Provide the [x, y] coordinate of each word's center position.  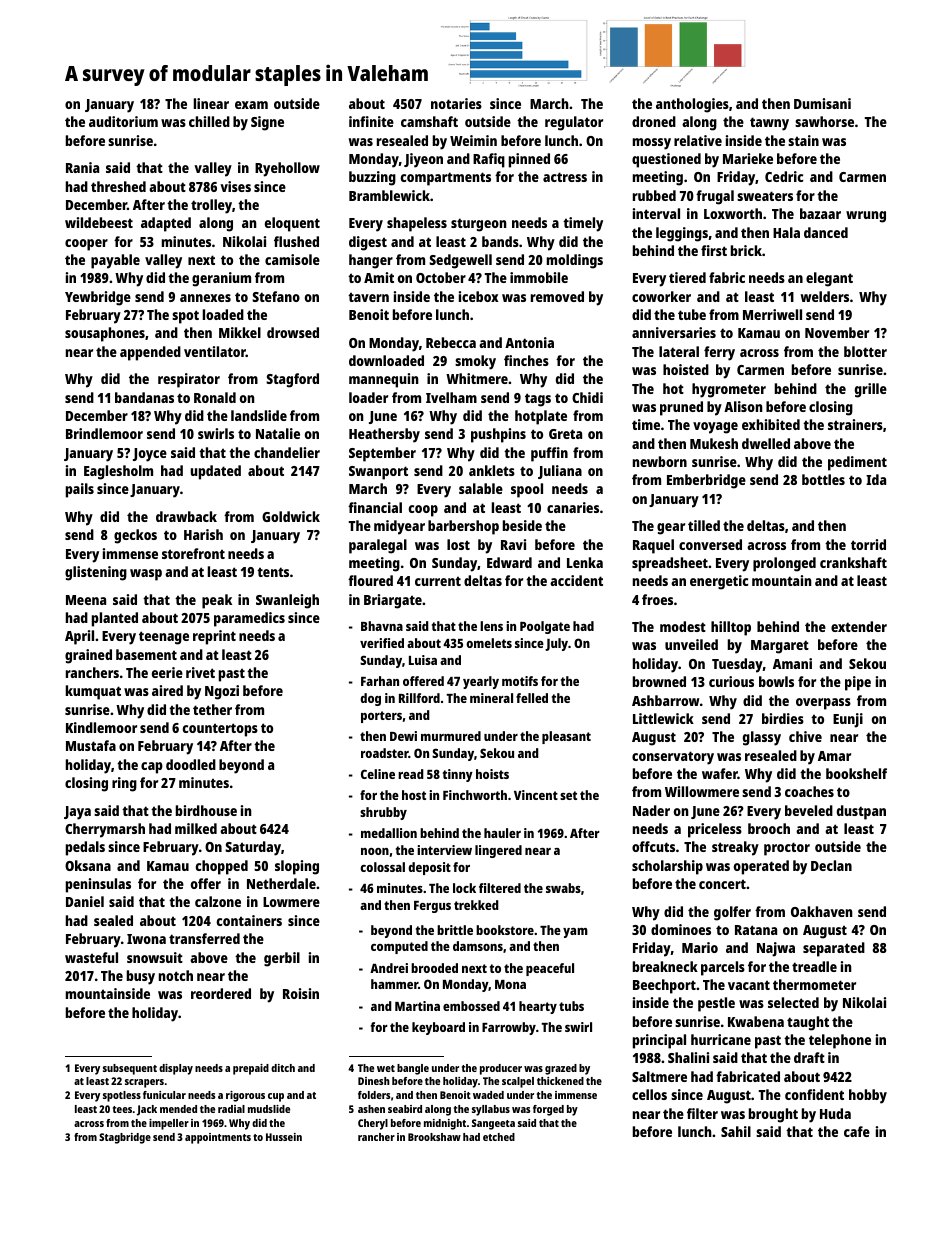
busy [141, 977]
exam [251, 105]
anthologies [692, 105]
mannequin [384, 380]
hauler [502, 833]
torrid [868, 544]
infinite [371, 121]
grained [88, 656]
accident [576, 580]
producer [501, 1069]
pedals [85, 848]
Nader [651, 810]
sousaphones [105, 334]
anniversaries [674, 332]
